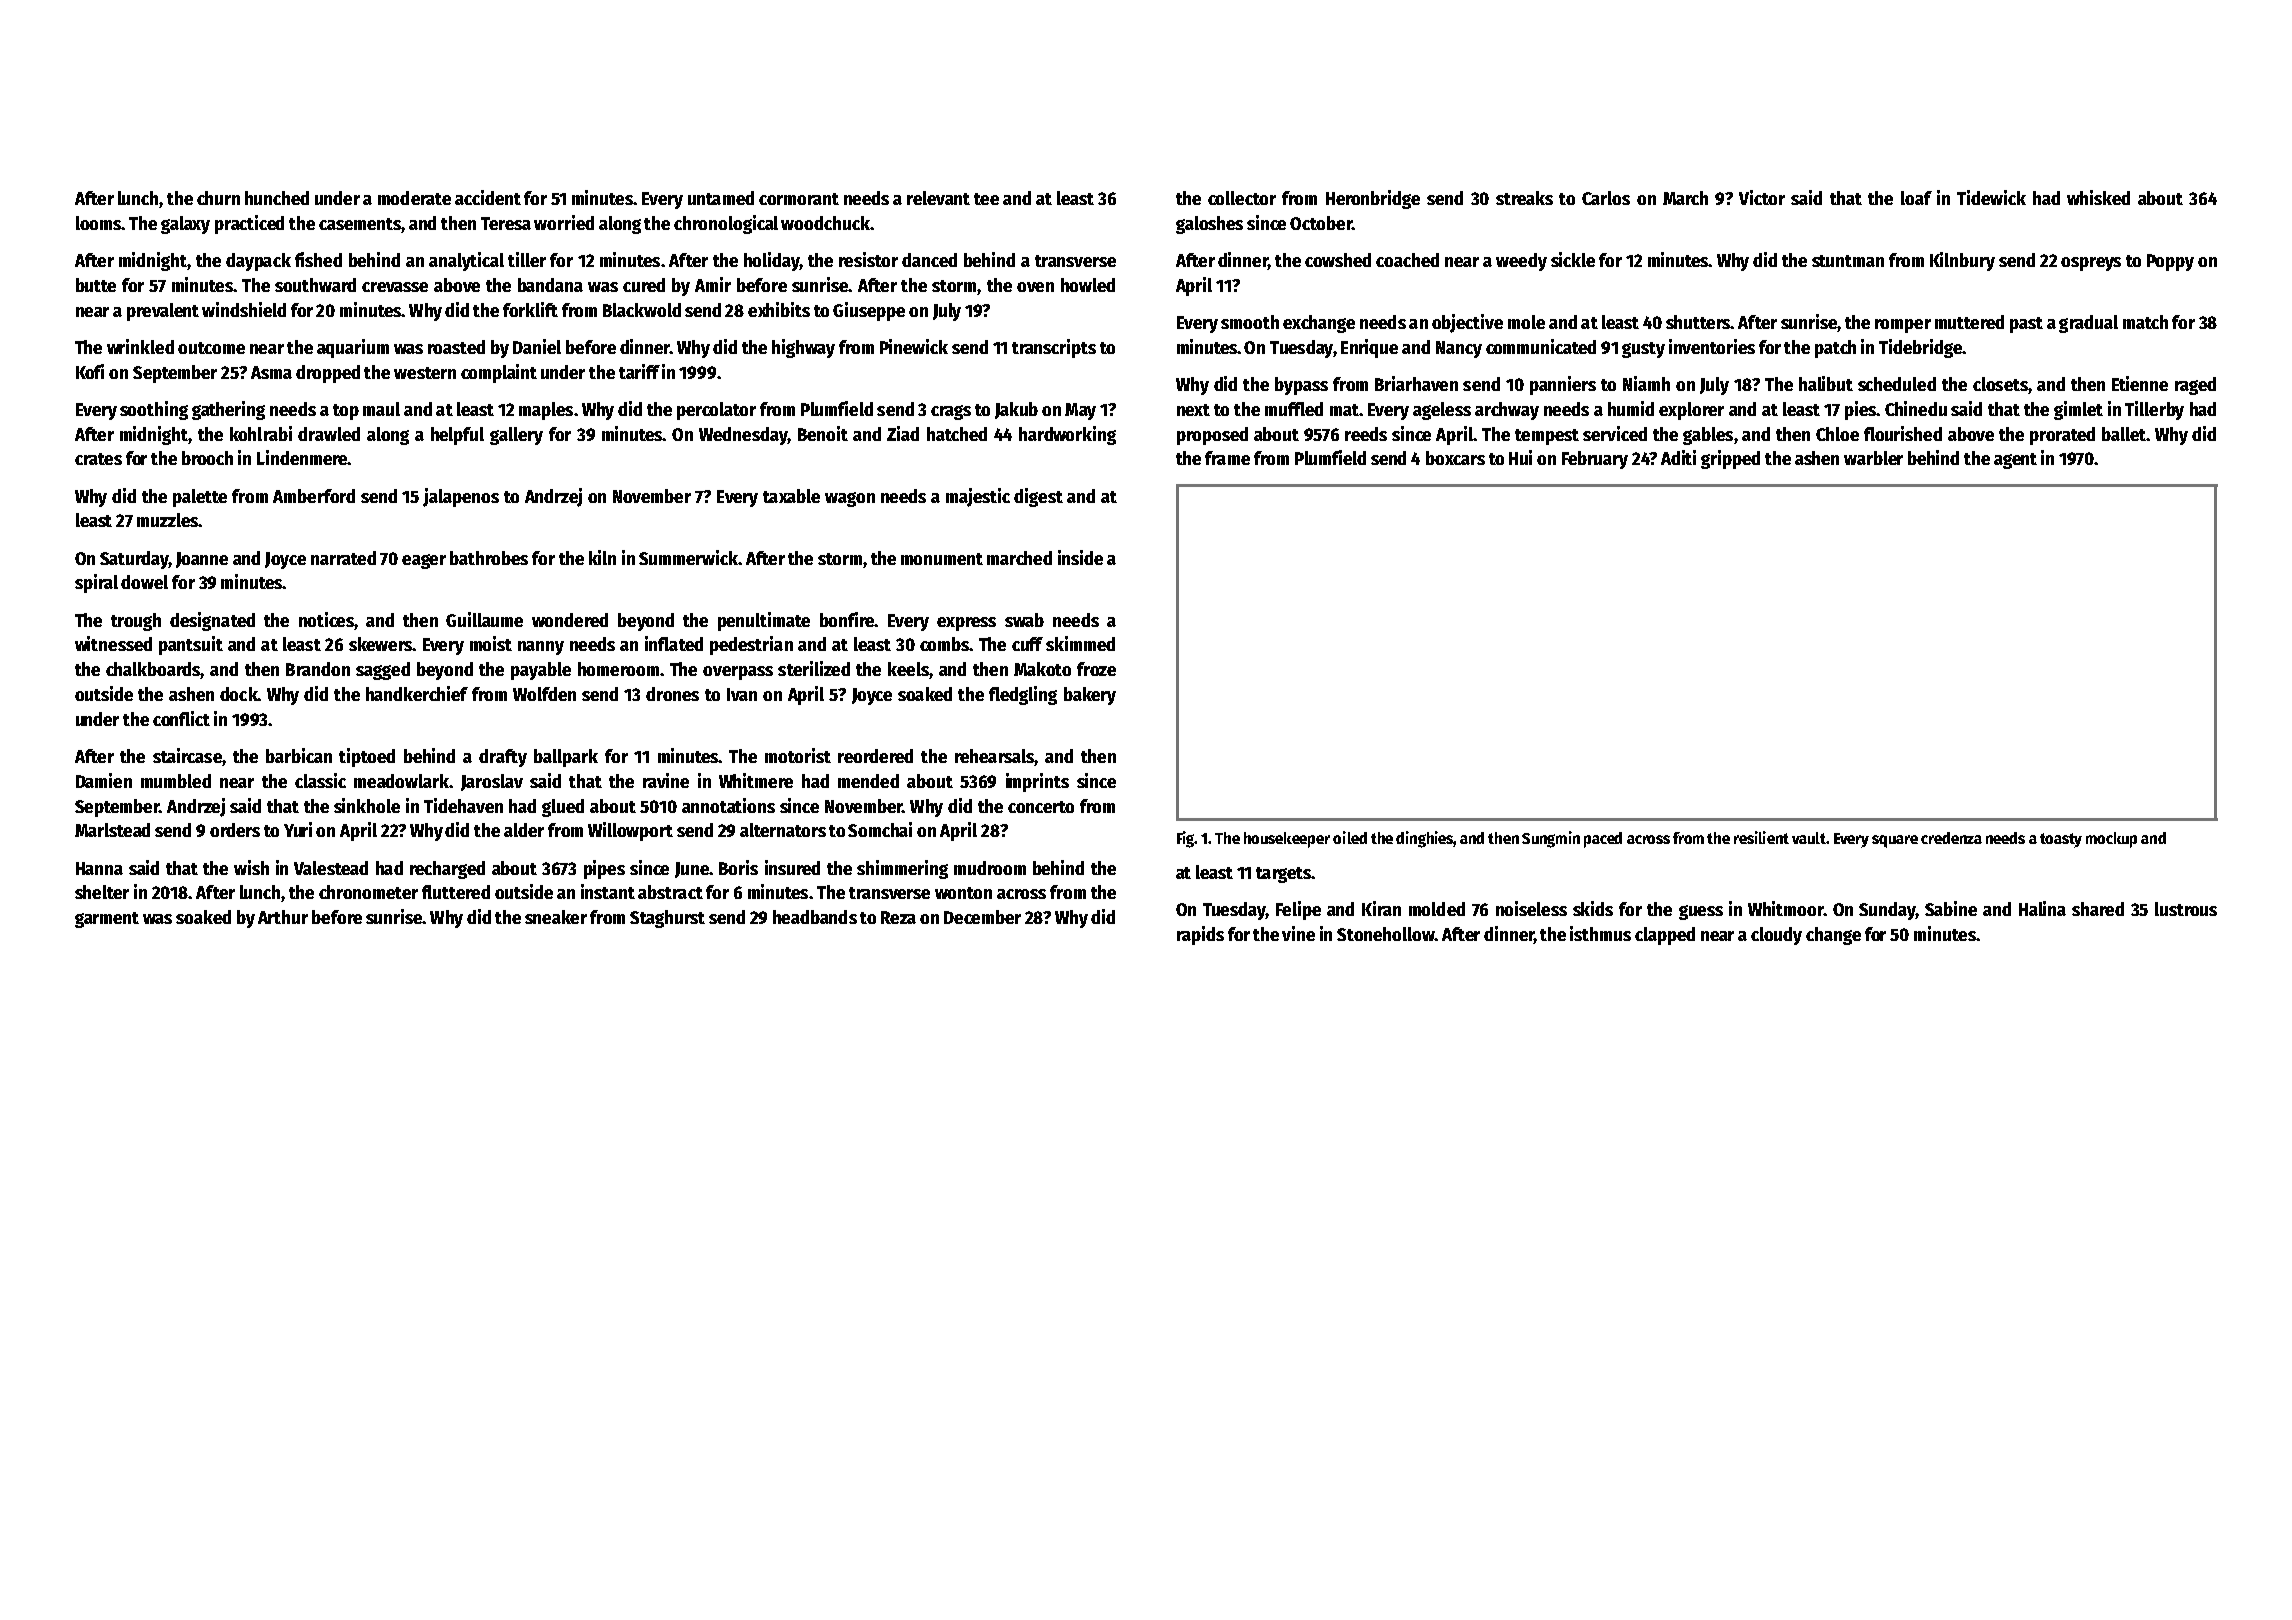 The image size is (2292, 1620). What do you see at coordinates (1873, 458) in the image?
I see `warbler` at bounding box center [1873, 458].
